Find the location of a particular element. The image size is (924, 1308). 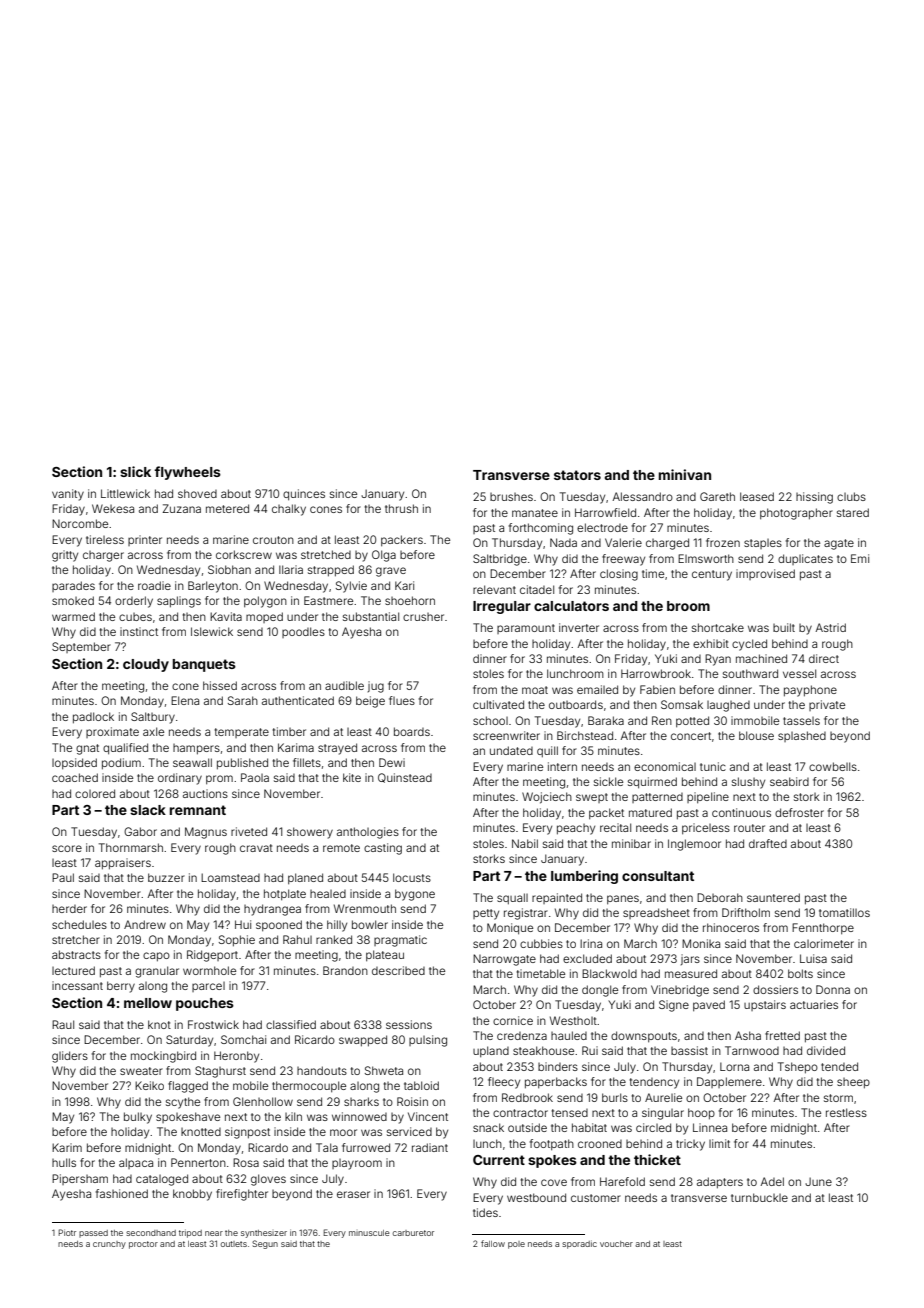

crunchy is located at coordinates (109, 1245).
